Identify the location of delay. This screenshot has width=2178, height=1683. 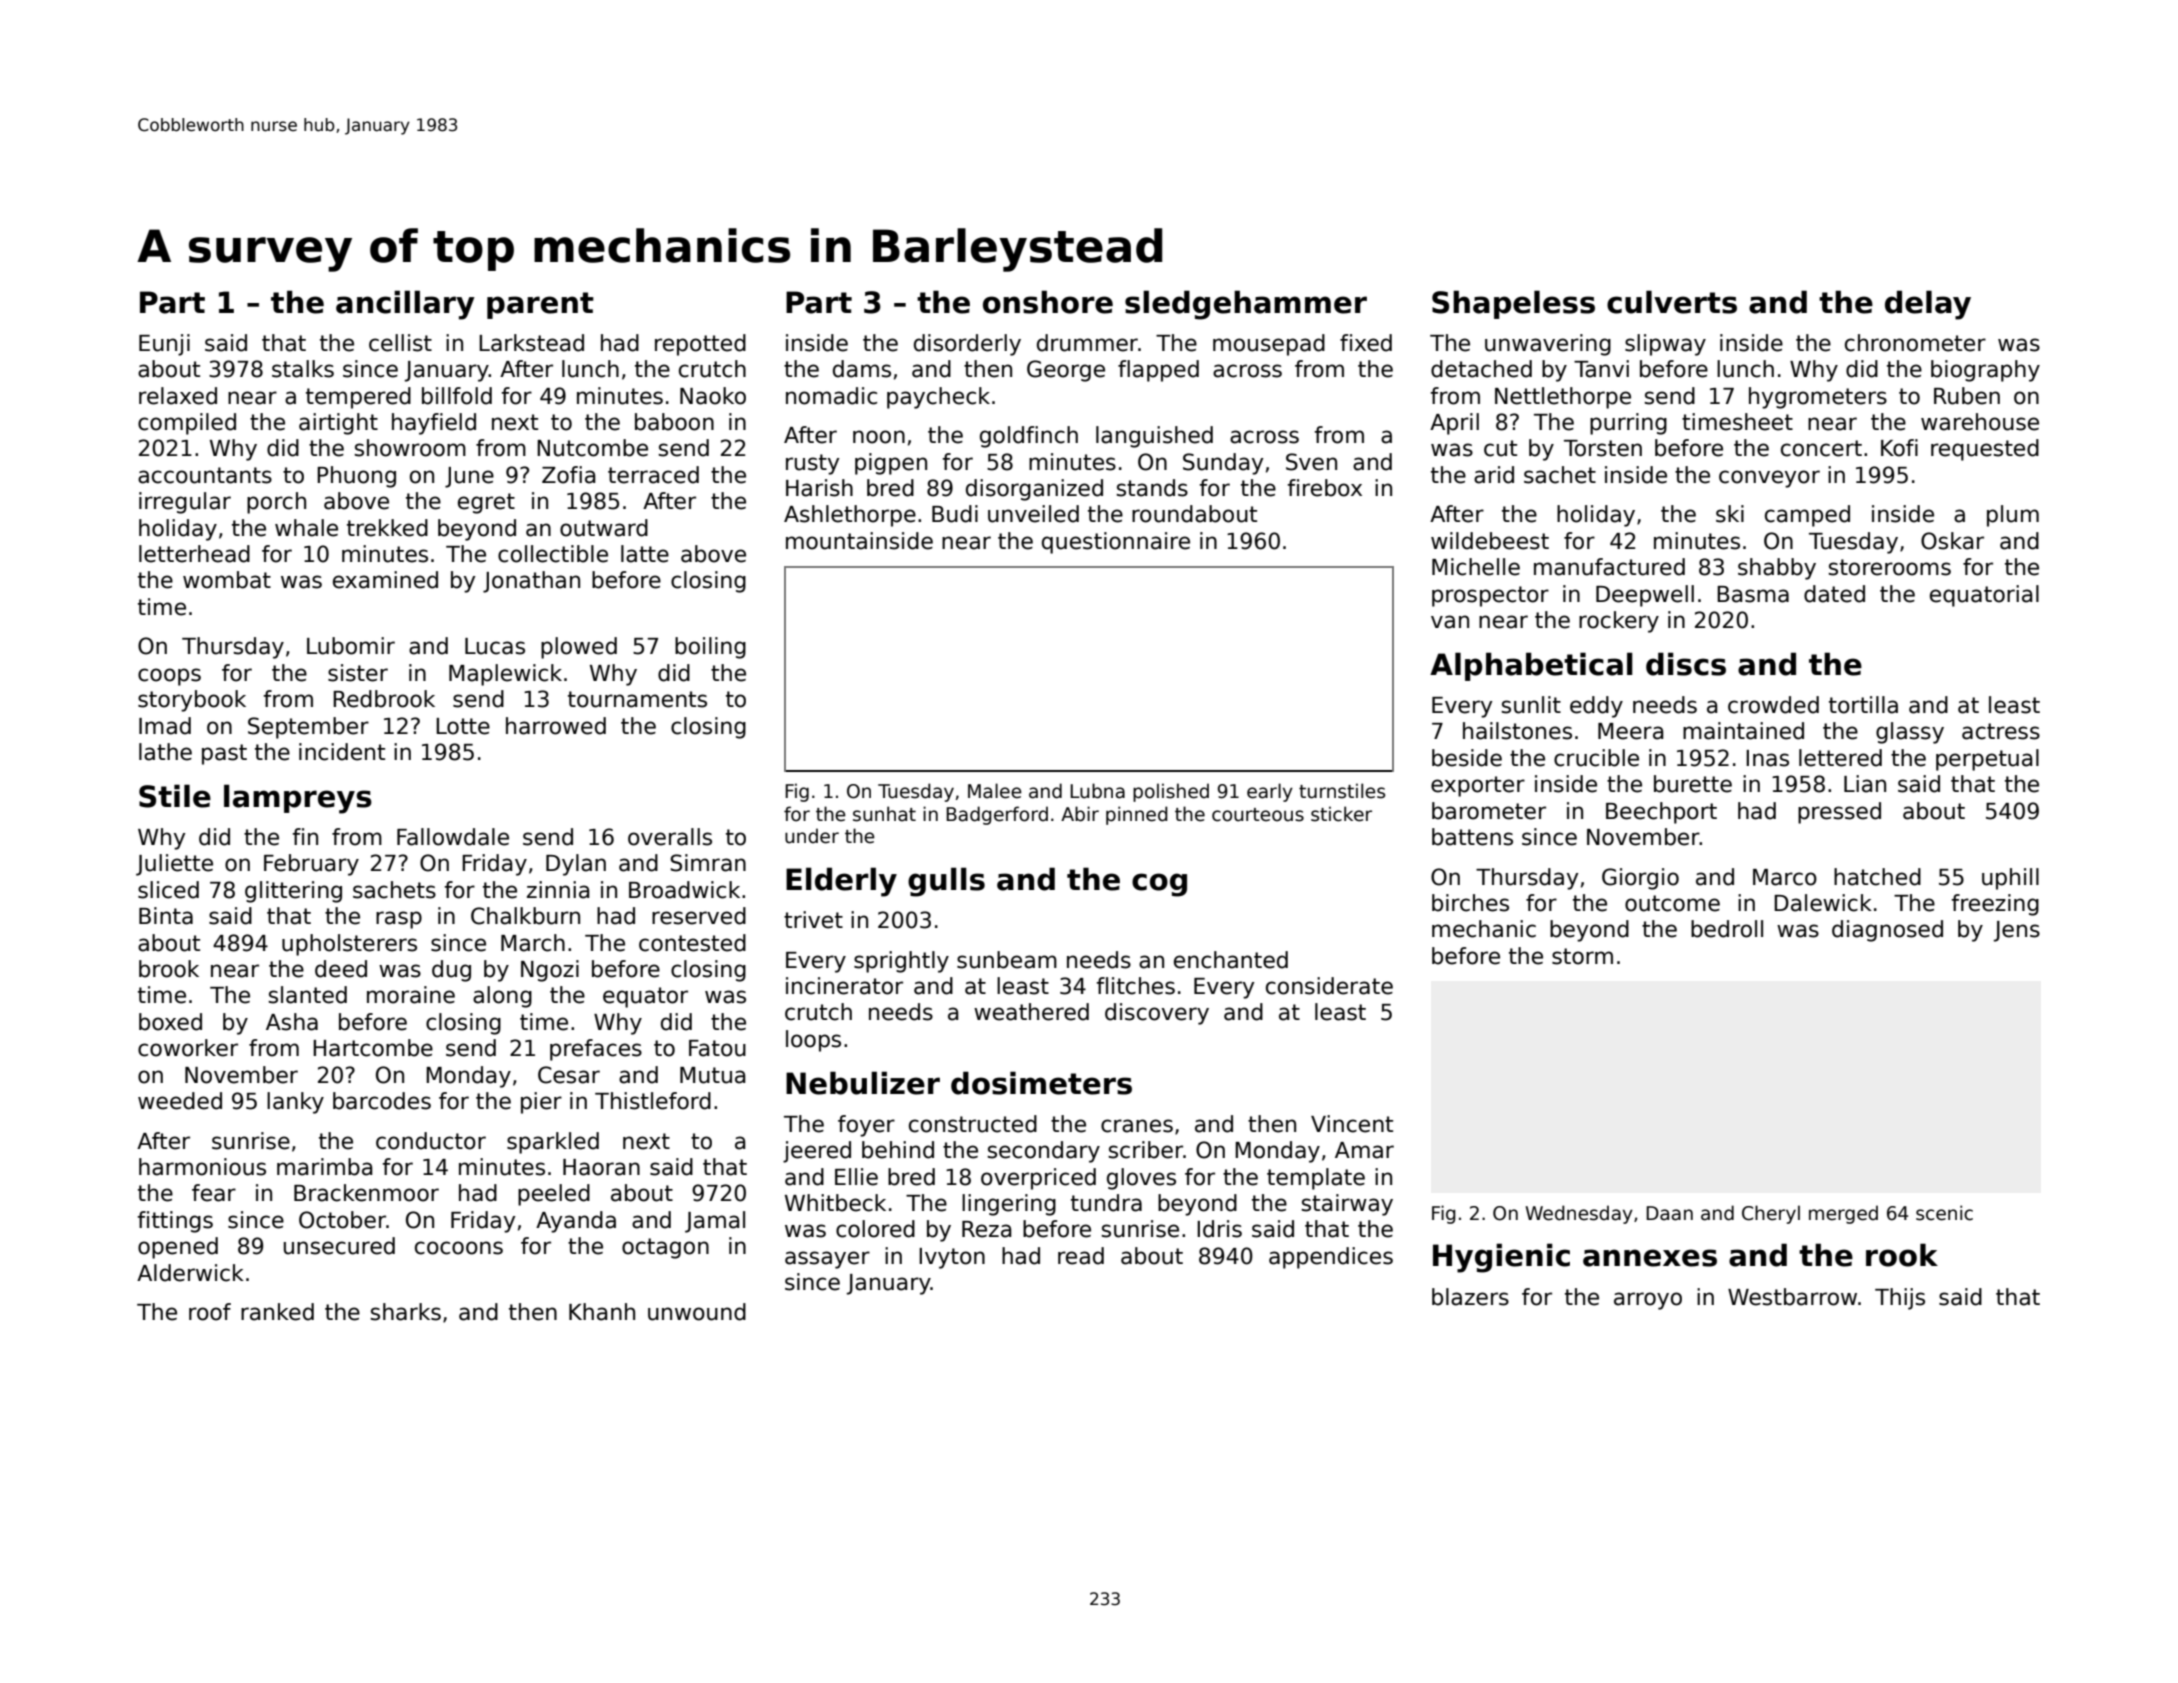
(1928, 305).
